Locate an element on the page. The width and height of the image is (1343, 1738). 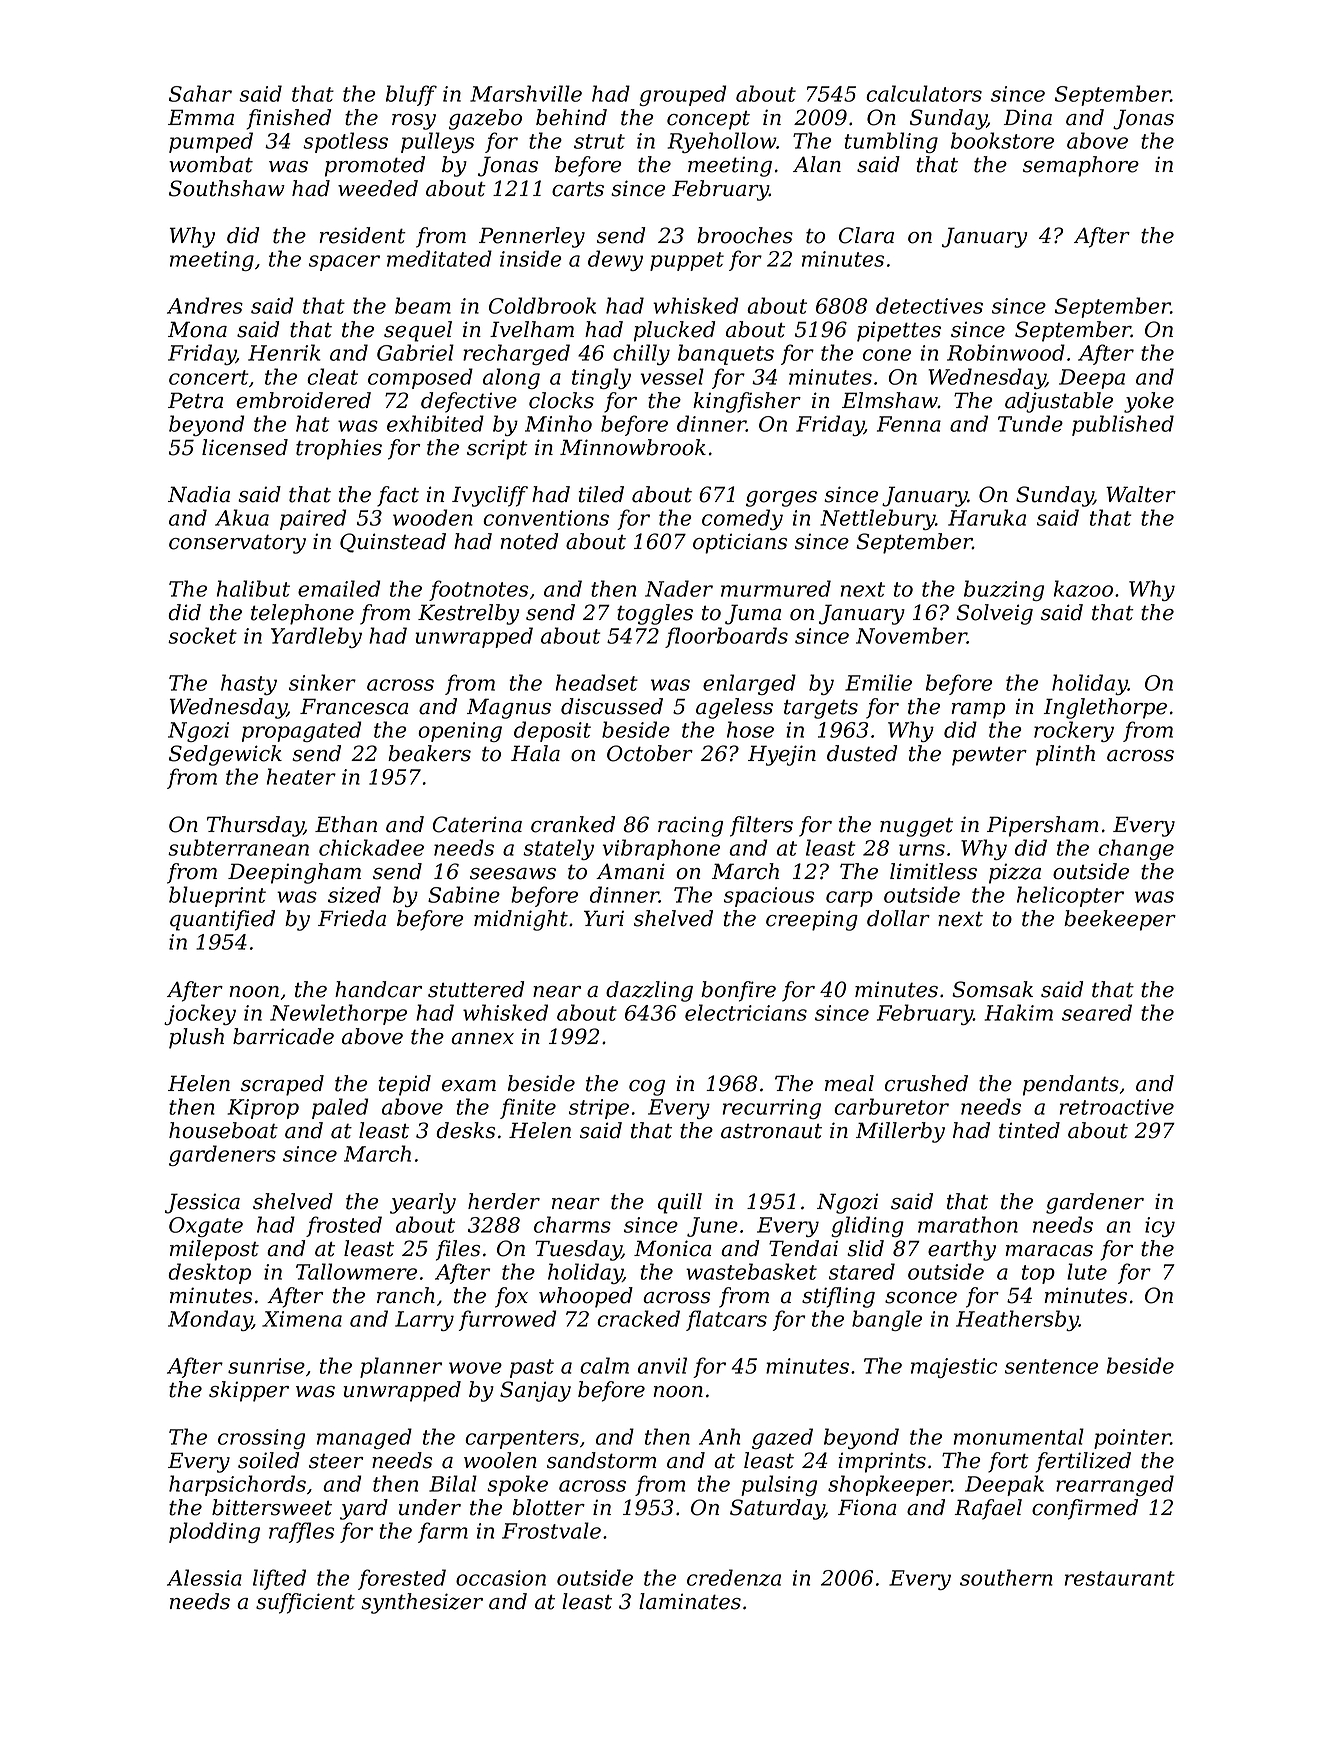
jockey is located at coordinates (200, 1014).
